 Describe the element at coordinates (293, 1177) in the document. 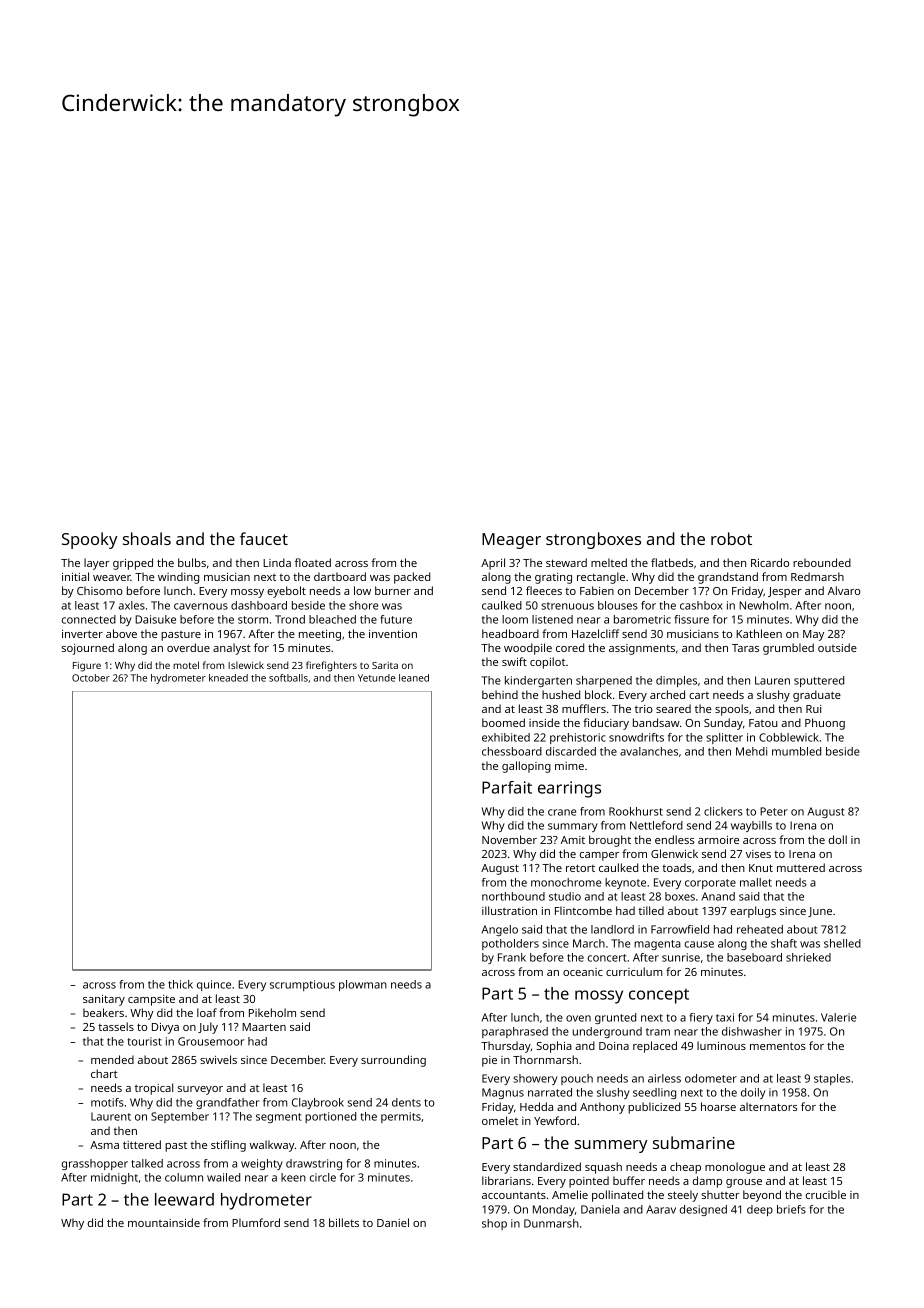

I see `keen` at that location.
